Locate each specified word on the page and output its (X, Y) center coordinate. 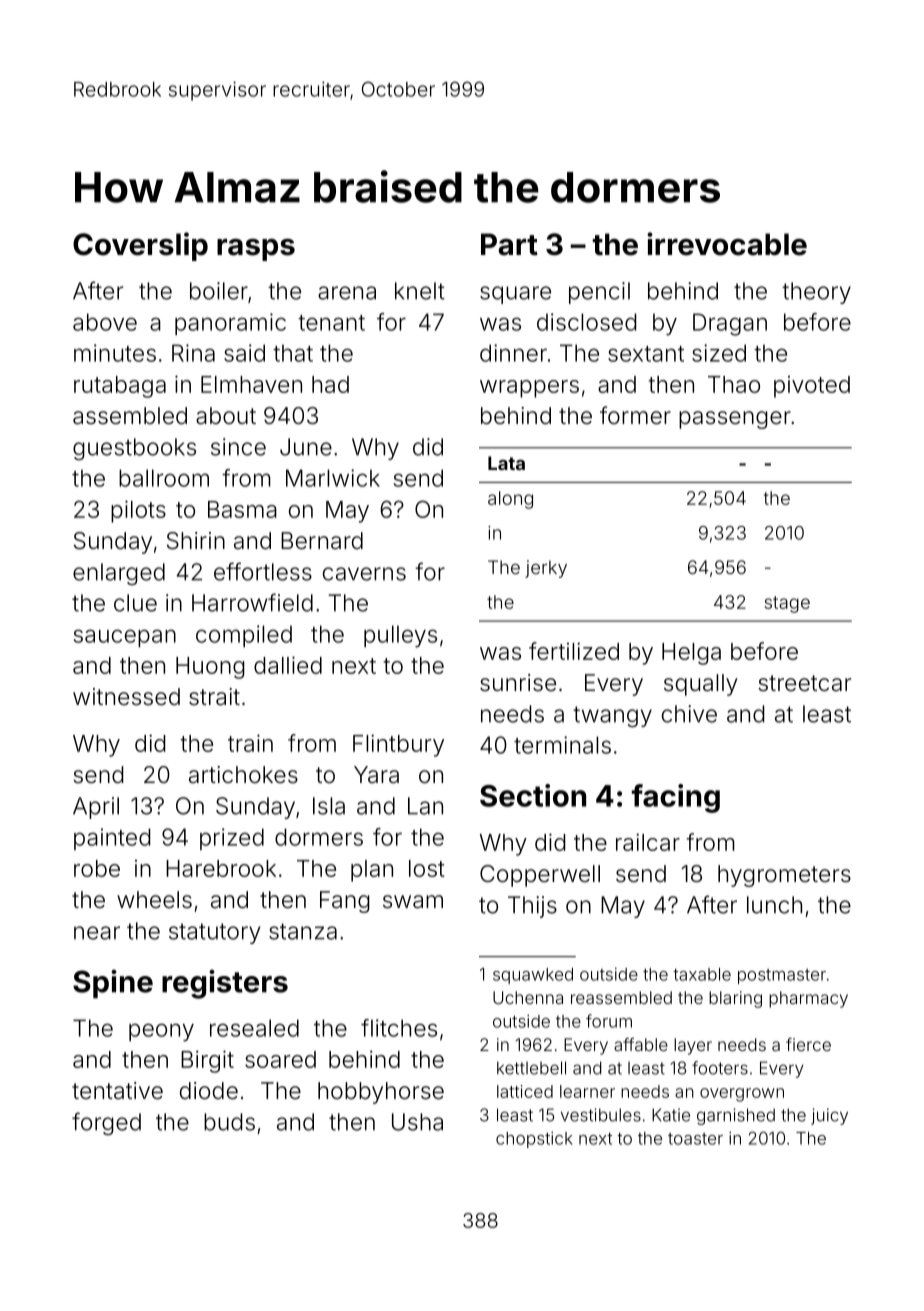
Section (533, 795)
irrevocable (727, 244)
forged (106, 1123)
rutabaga (120, 387)
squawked (533, 976)
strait (214, 697)
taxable (702, 974)
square (515, 295)
